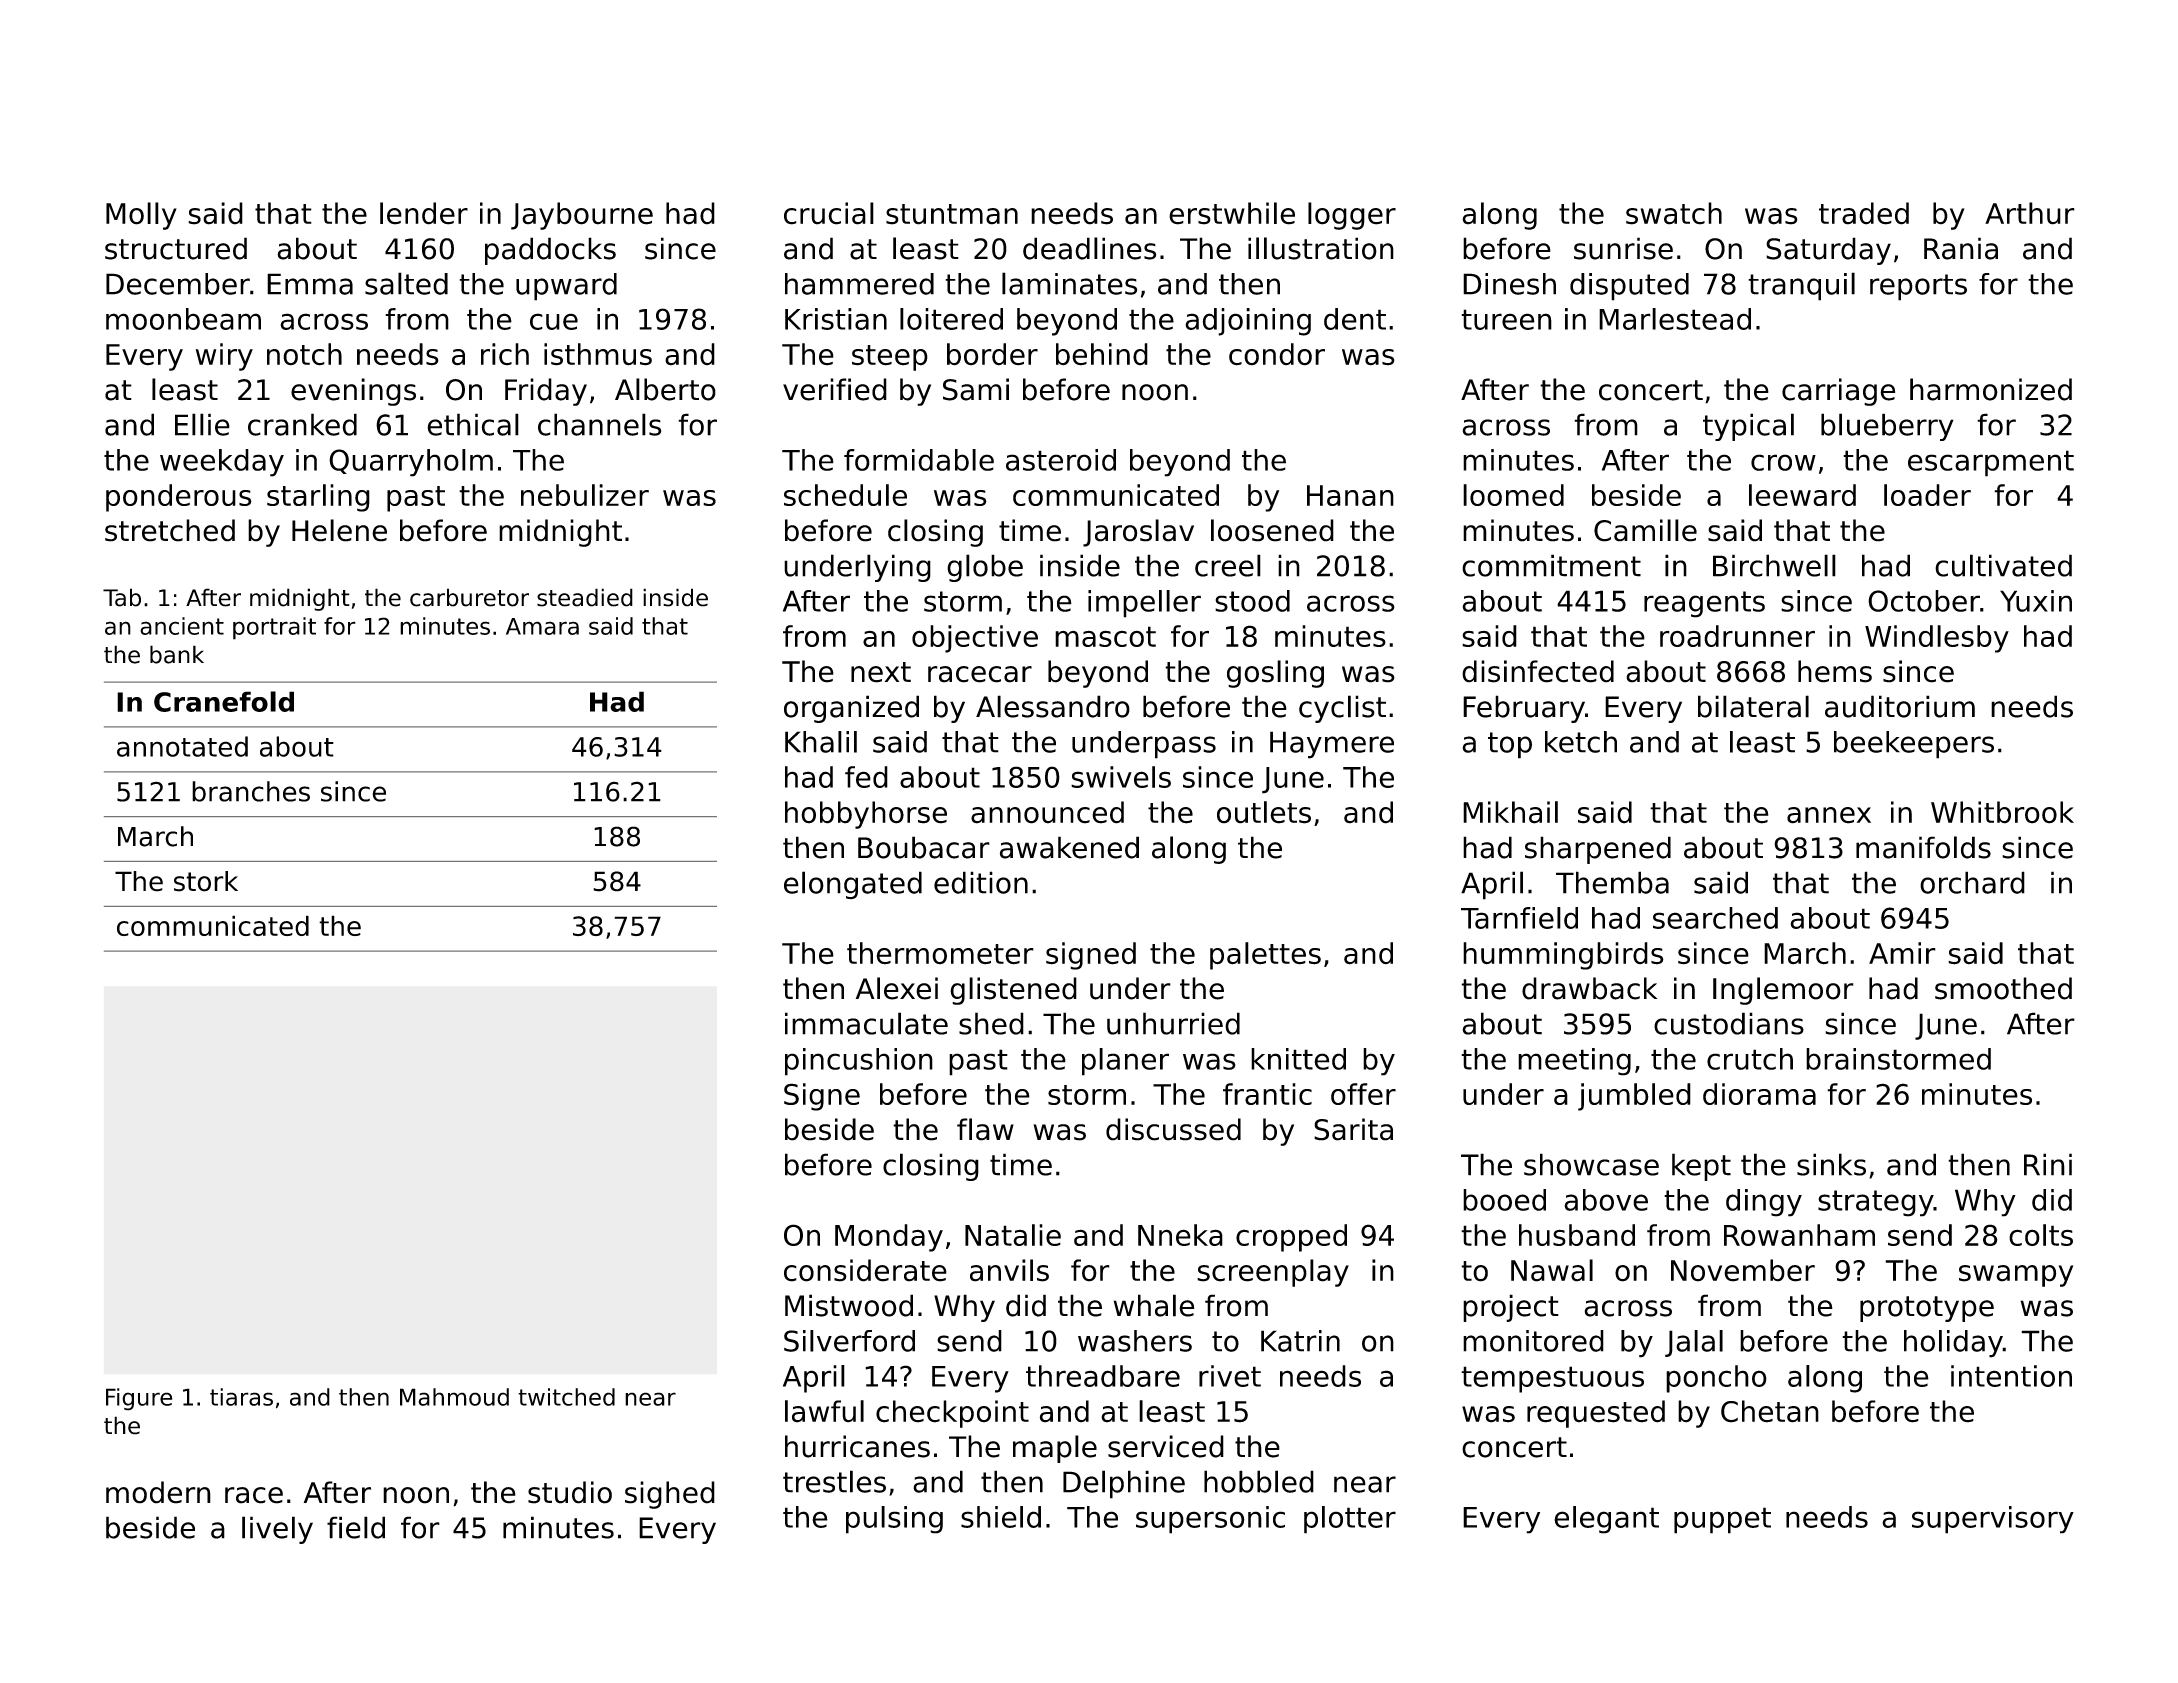 The image size is (2178, 1683). What do you see at coordinates (829, 213) in the image?
I see `crucial` at bounding box center [829, 213].
